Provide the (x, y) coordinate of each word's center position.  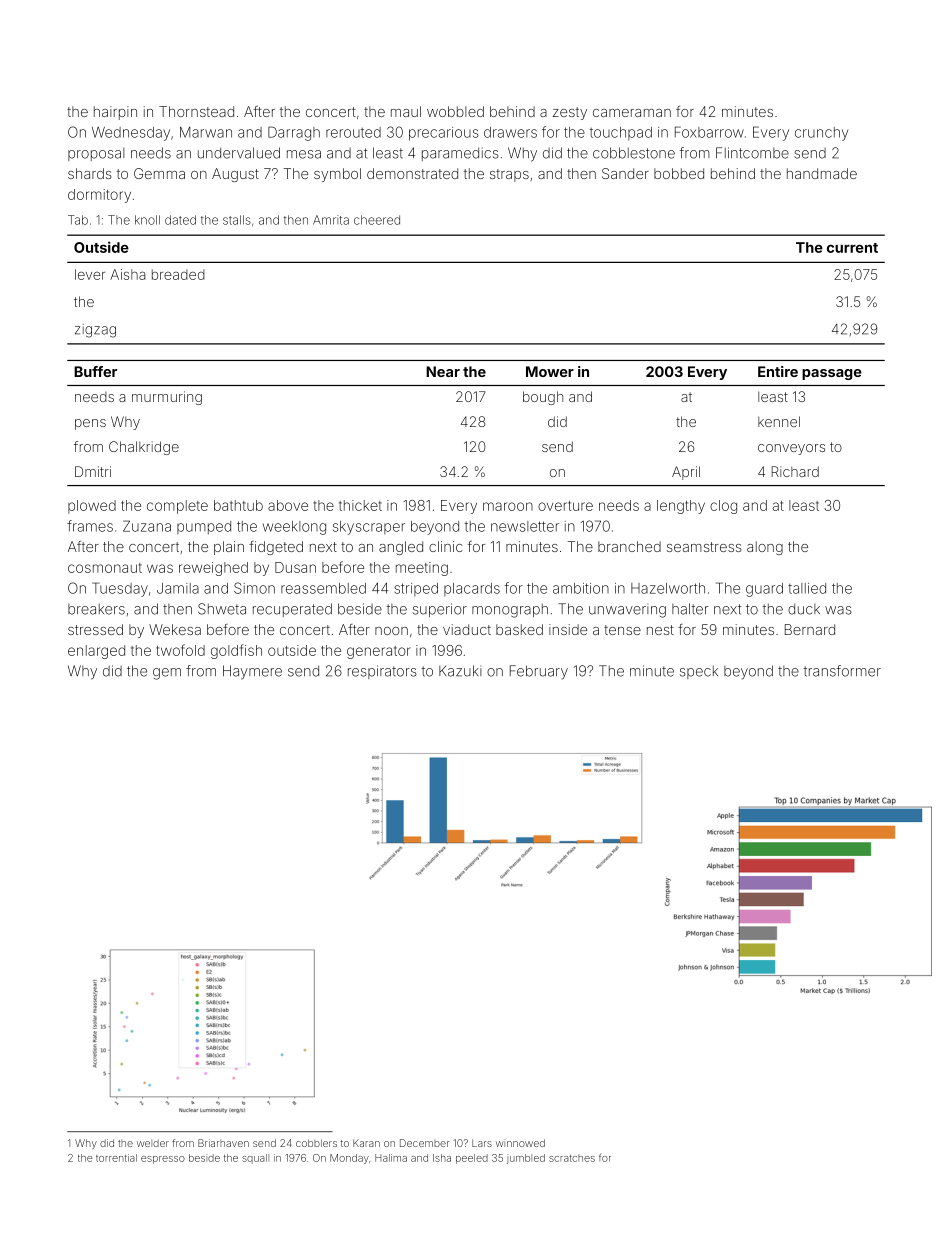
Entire (778, 371)
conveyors (791, 449)
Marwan (206, 132)
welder (153, 1143)
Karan (366, 1143)
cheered (377, 220)
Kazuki (460, 671)
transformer (842, 671)
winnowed (520, 1143)
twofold (180, 650)
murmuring (167, 398)
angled (401, 548)
